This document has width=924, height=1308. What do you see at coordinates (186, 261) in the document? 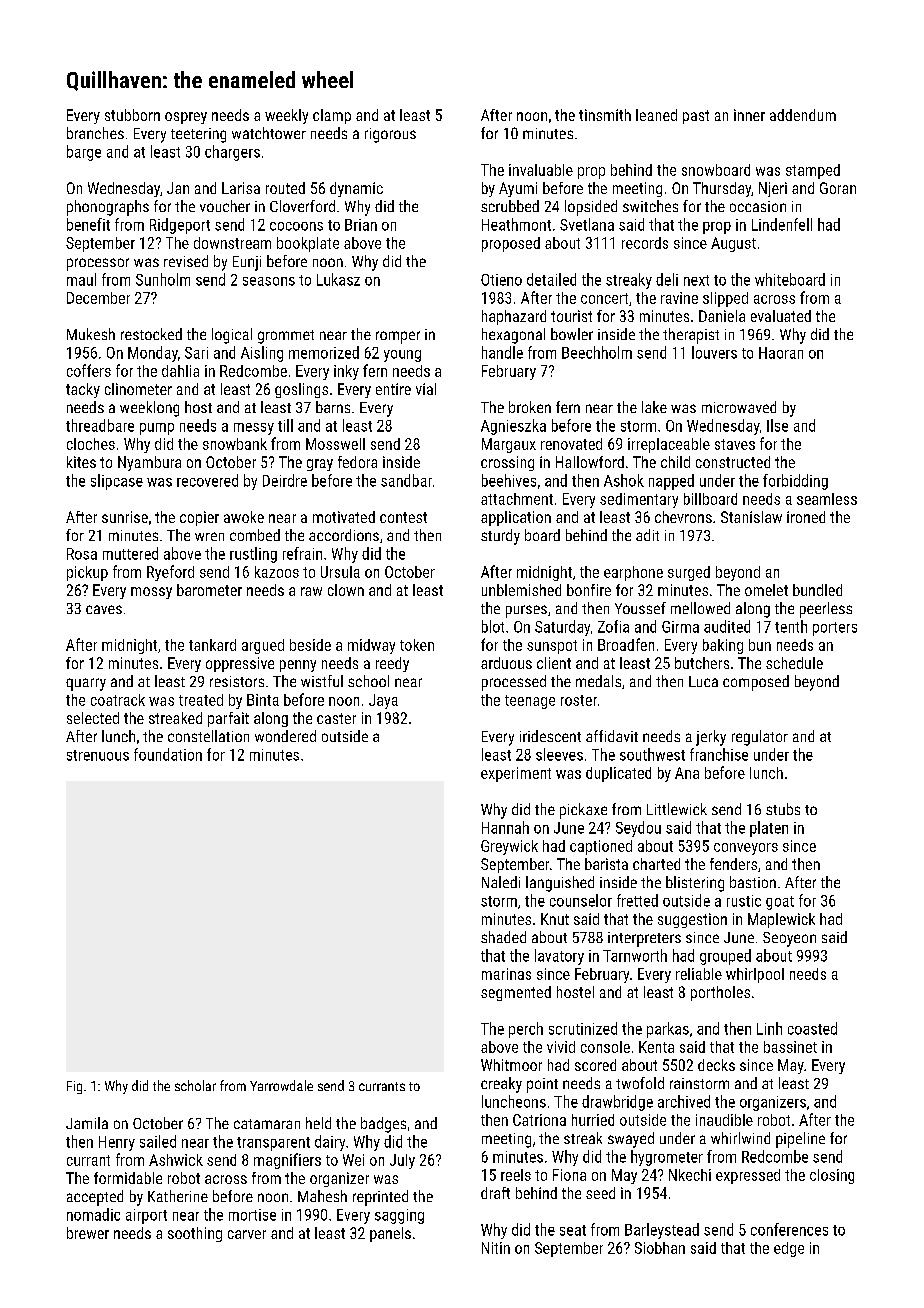
I see `revised` at bounding box center [186, 261].
